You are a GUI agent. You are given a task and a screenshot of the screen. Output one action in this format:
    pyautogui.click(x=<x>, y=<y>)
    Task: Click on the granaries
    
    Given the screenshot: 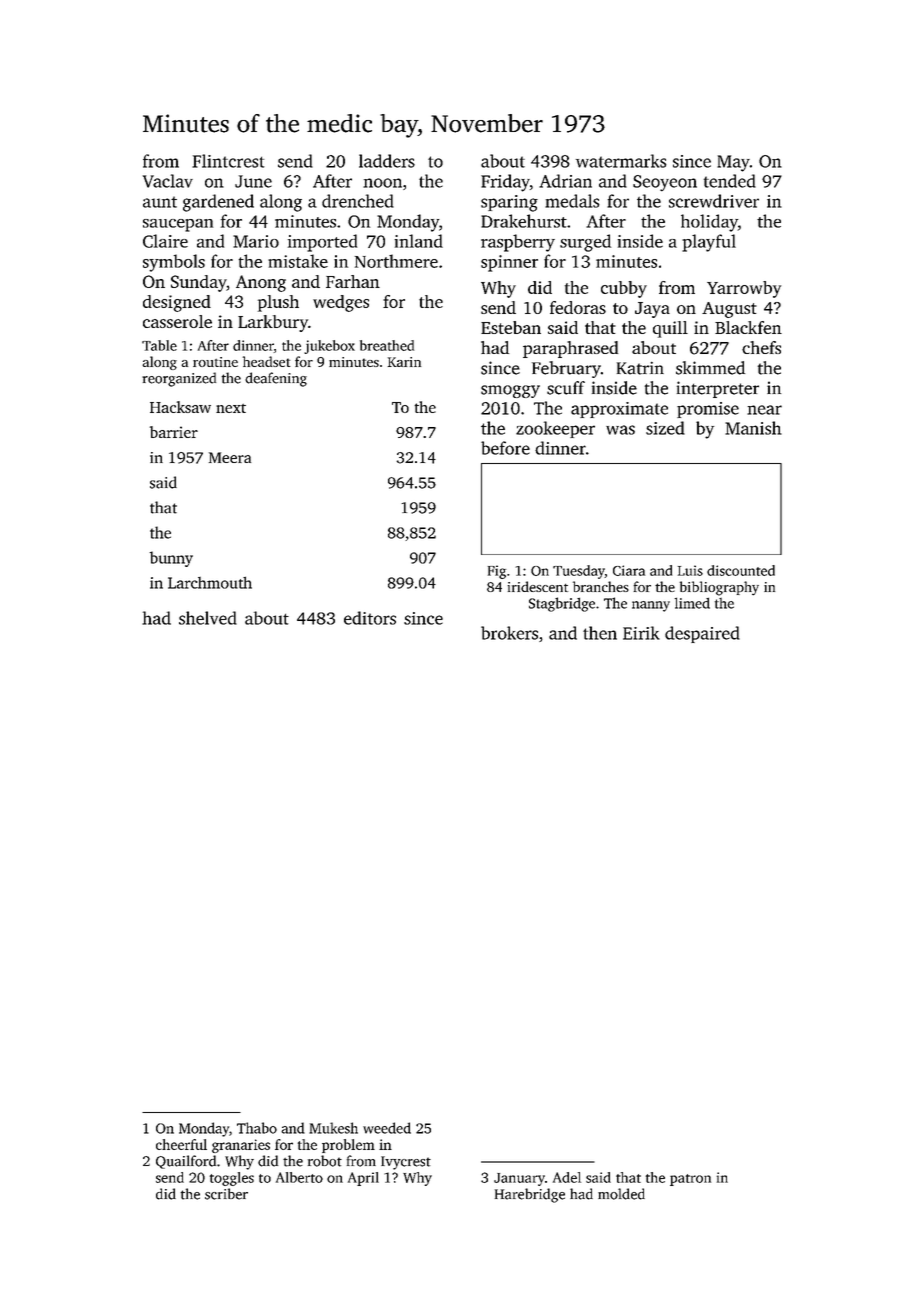 What is the action you would take?
    pyautogui.click(x=241, y=1146)
